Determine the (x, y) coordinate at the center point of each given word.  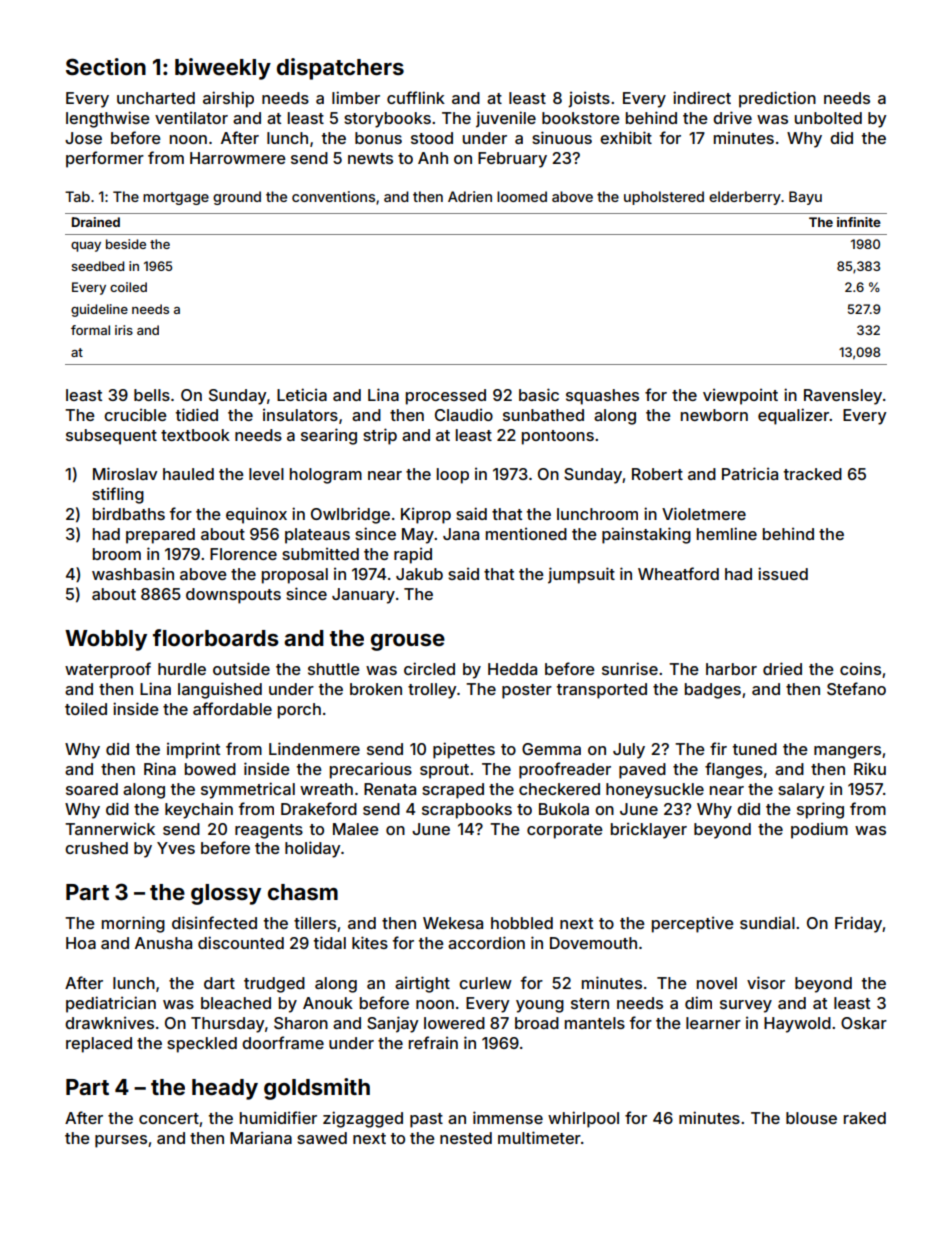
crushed (96, 848)
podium (819, 831)
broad (537, 1023)
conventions (333, 196)
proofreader (565, 770)
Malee (356, 829)
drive (732, 117)
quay (86, 247)
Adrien (470, 196)
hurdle (182, 669)
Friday (859, 924)
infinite (859, 222)
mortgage (176, 198)
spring (820, 810)
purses (121, 1141)
